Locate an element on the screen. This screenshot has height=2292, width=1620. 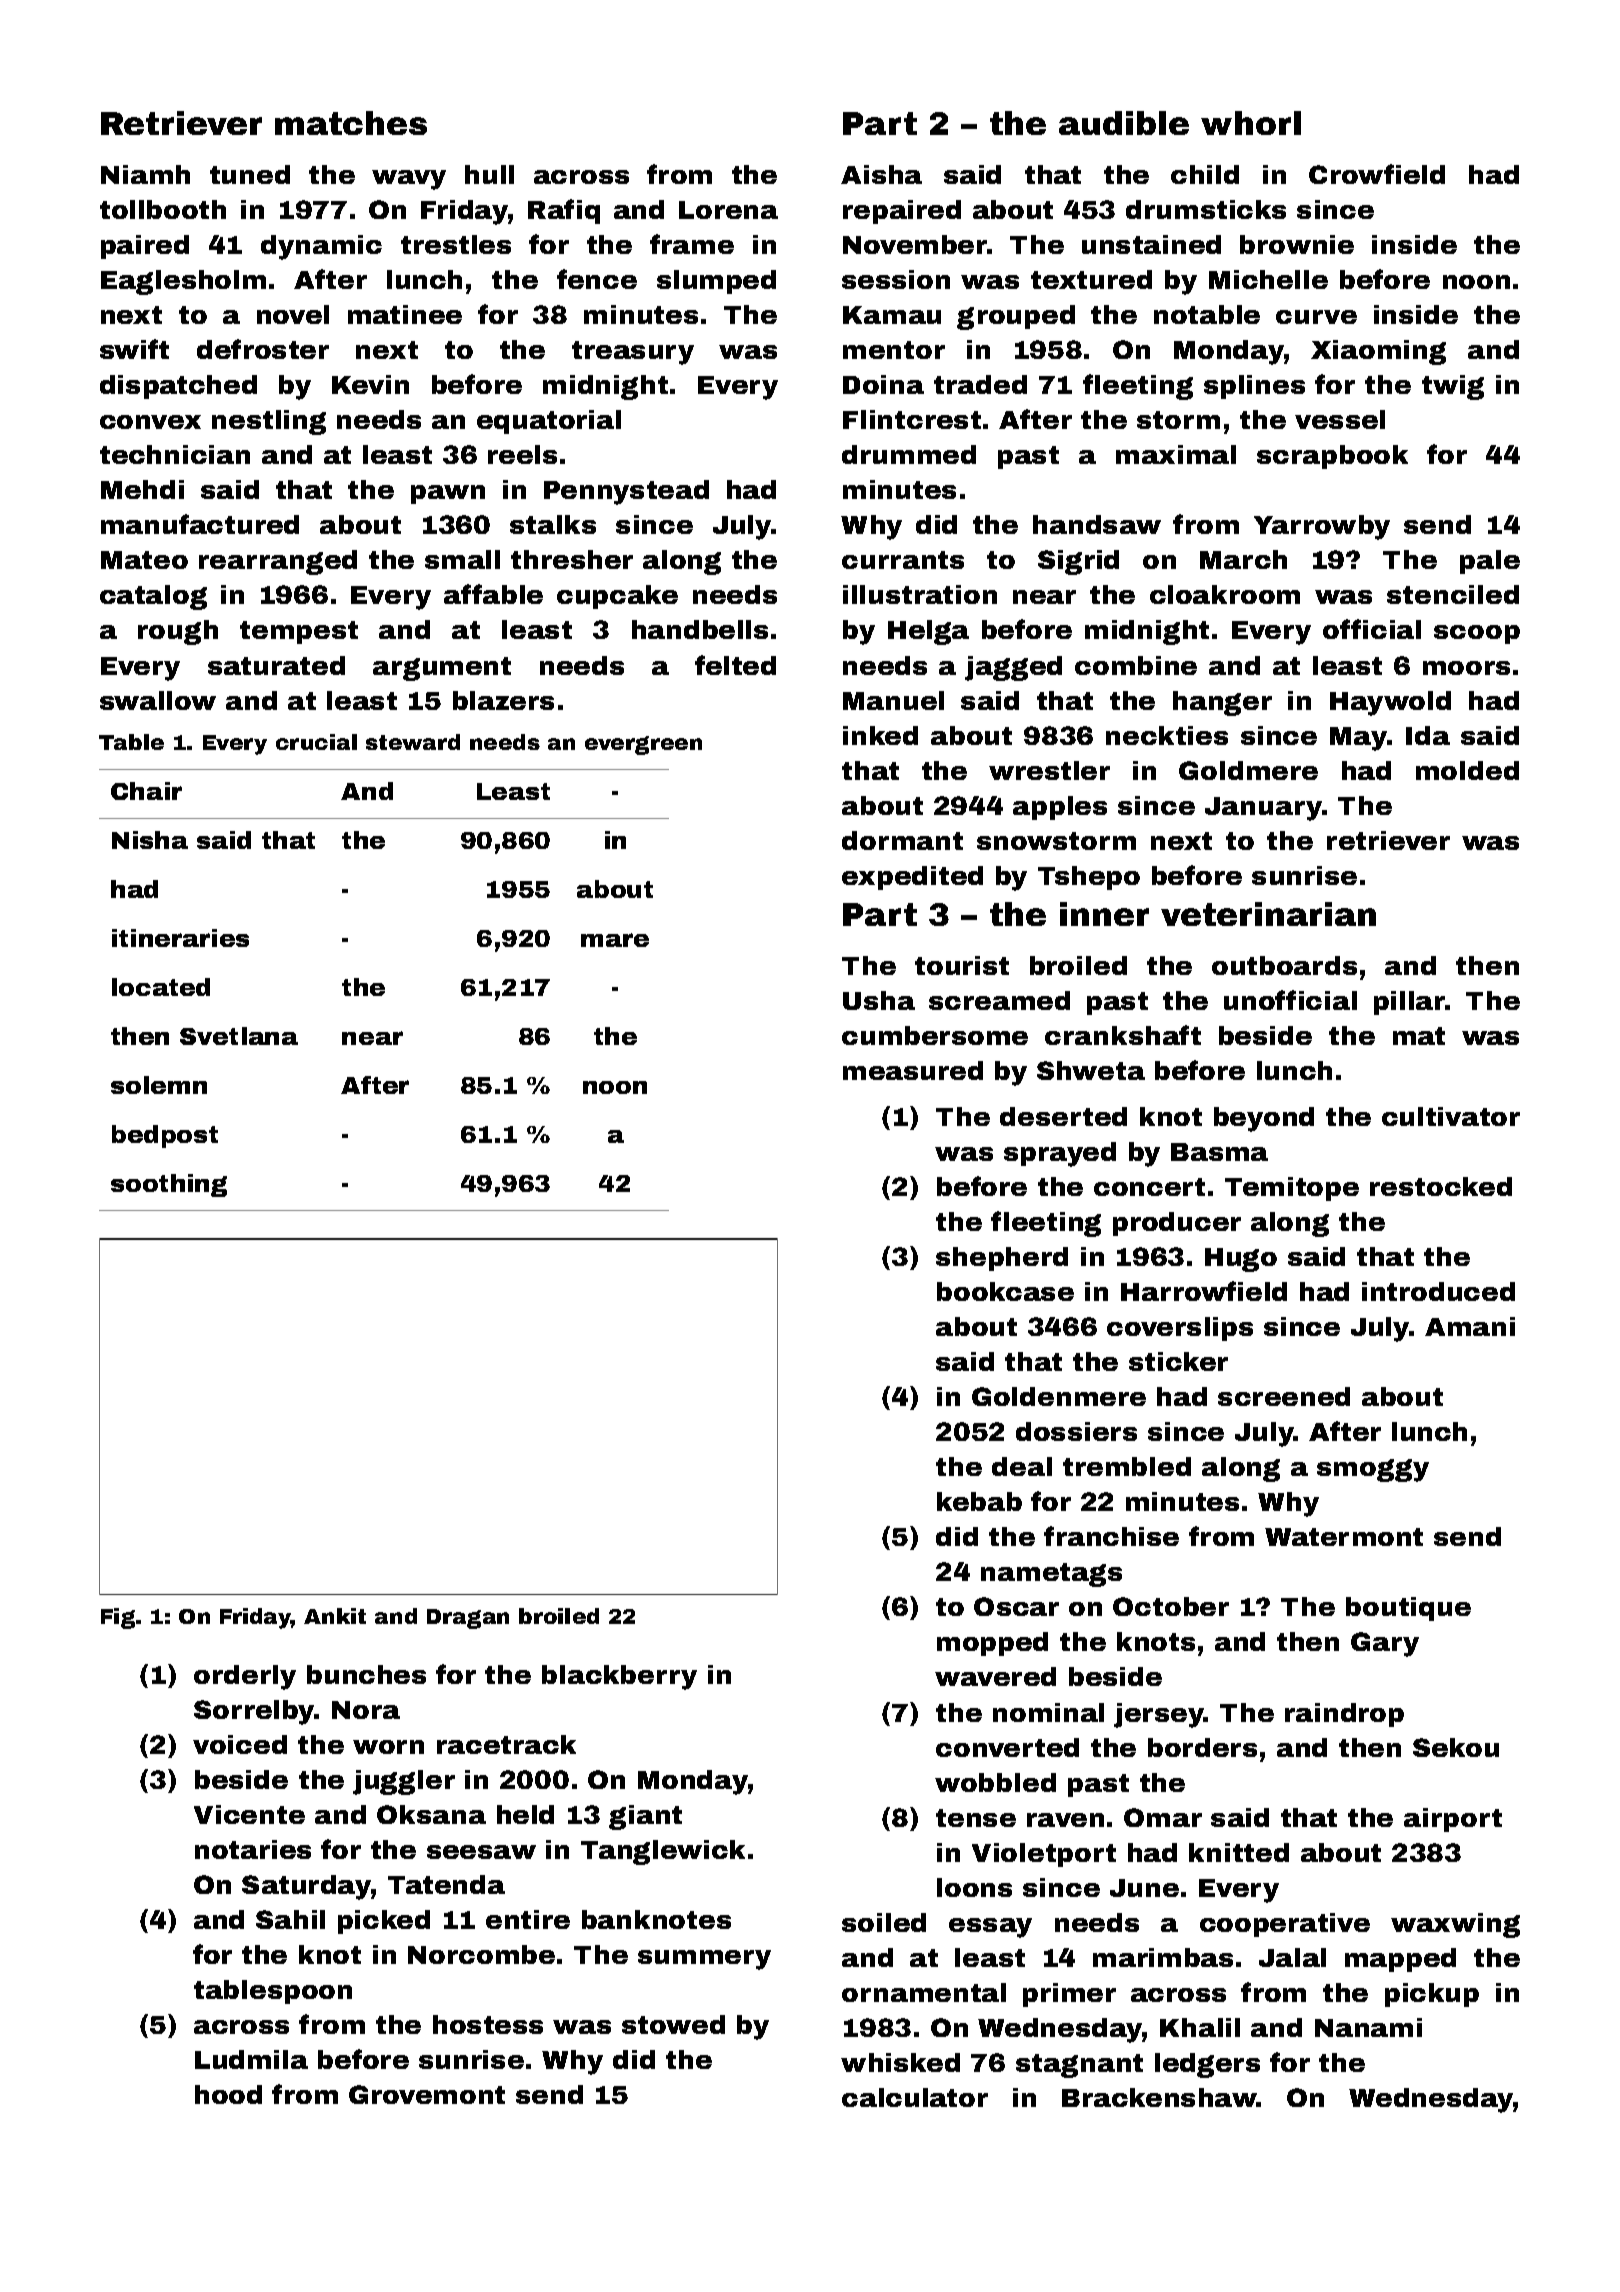
Vicente is located at coordinates (249, 1814).
